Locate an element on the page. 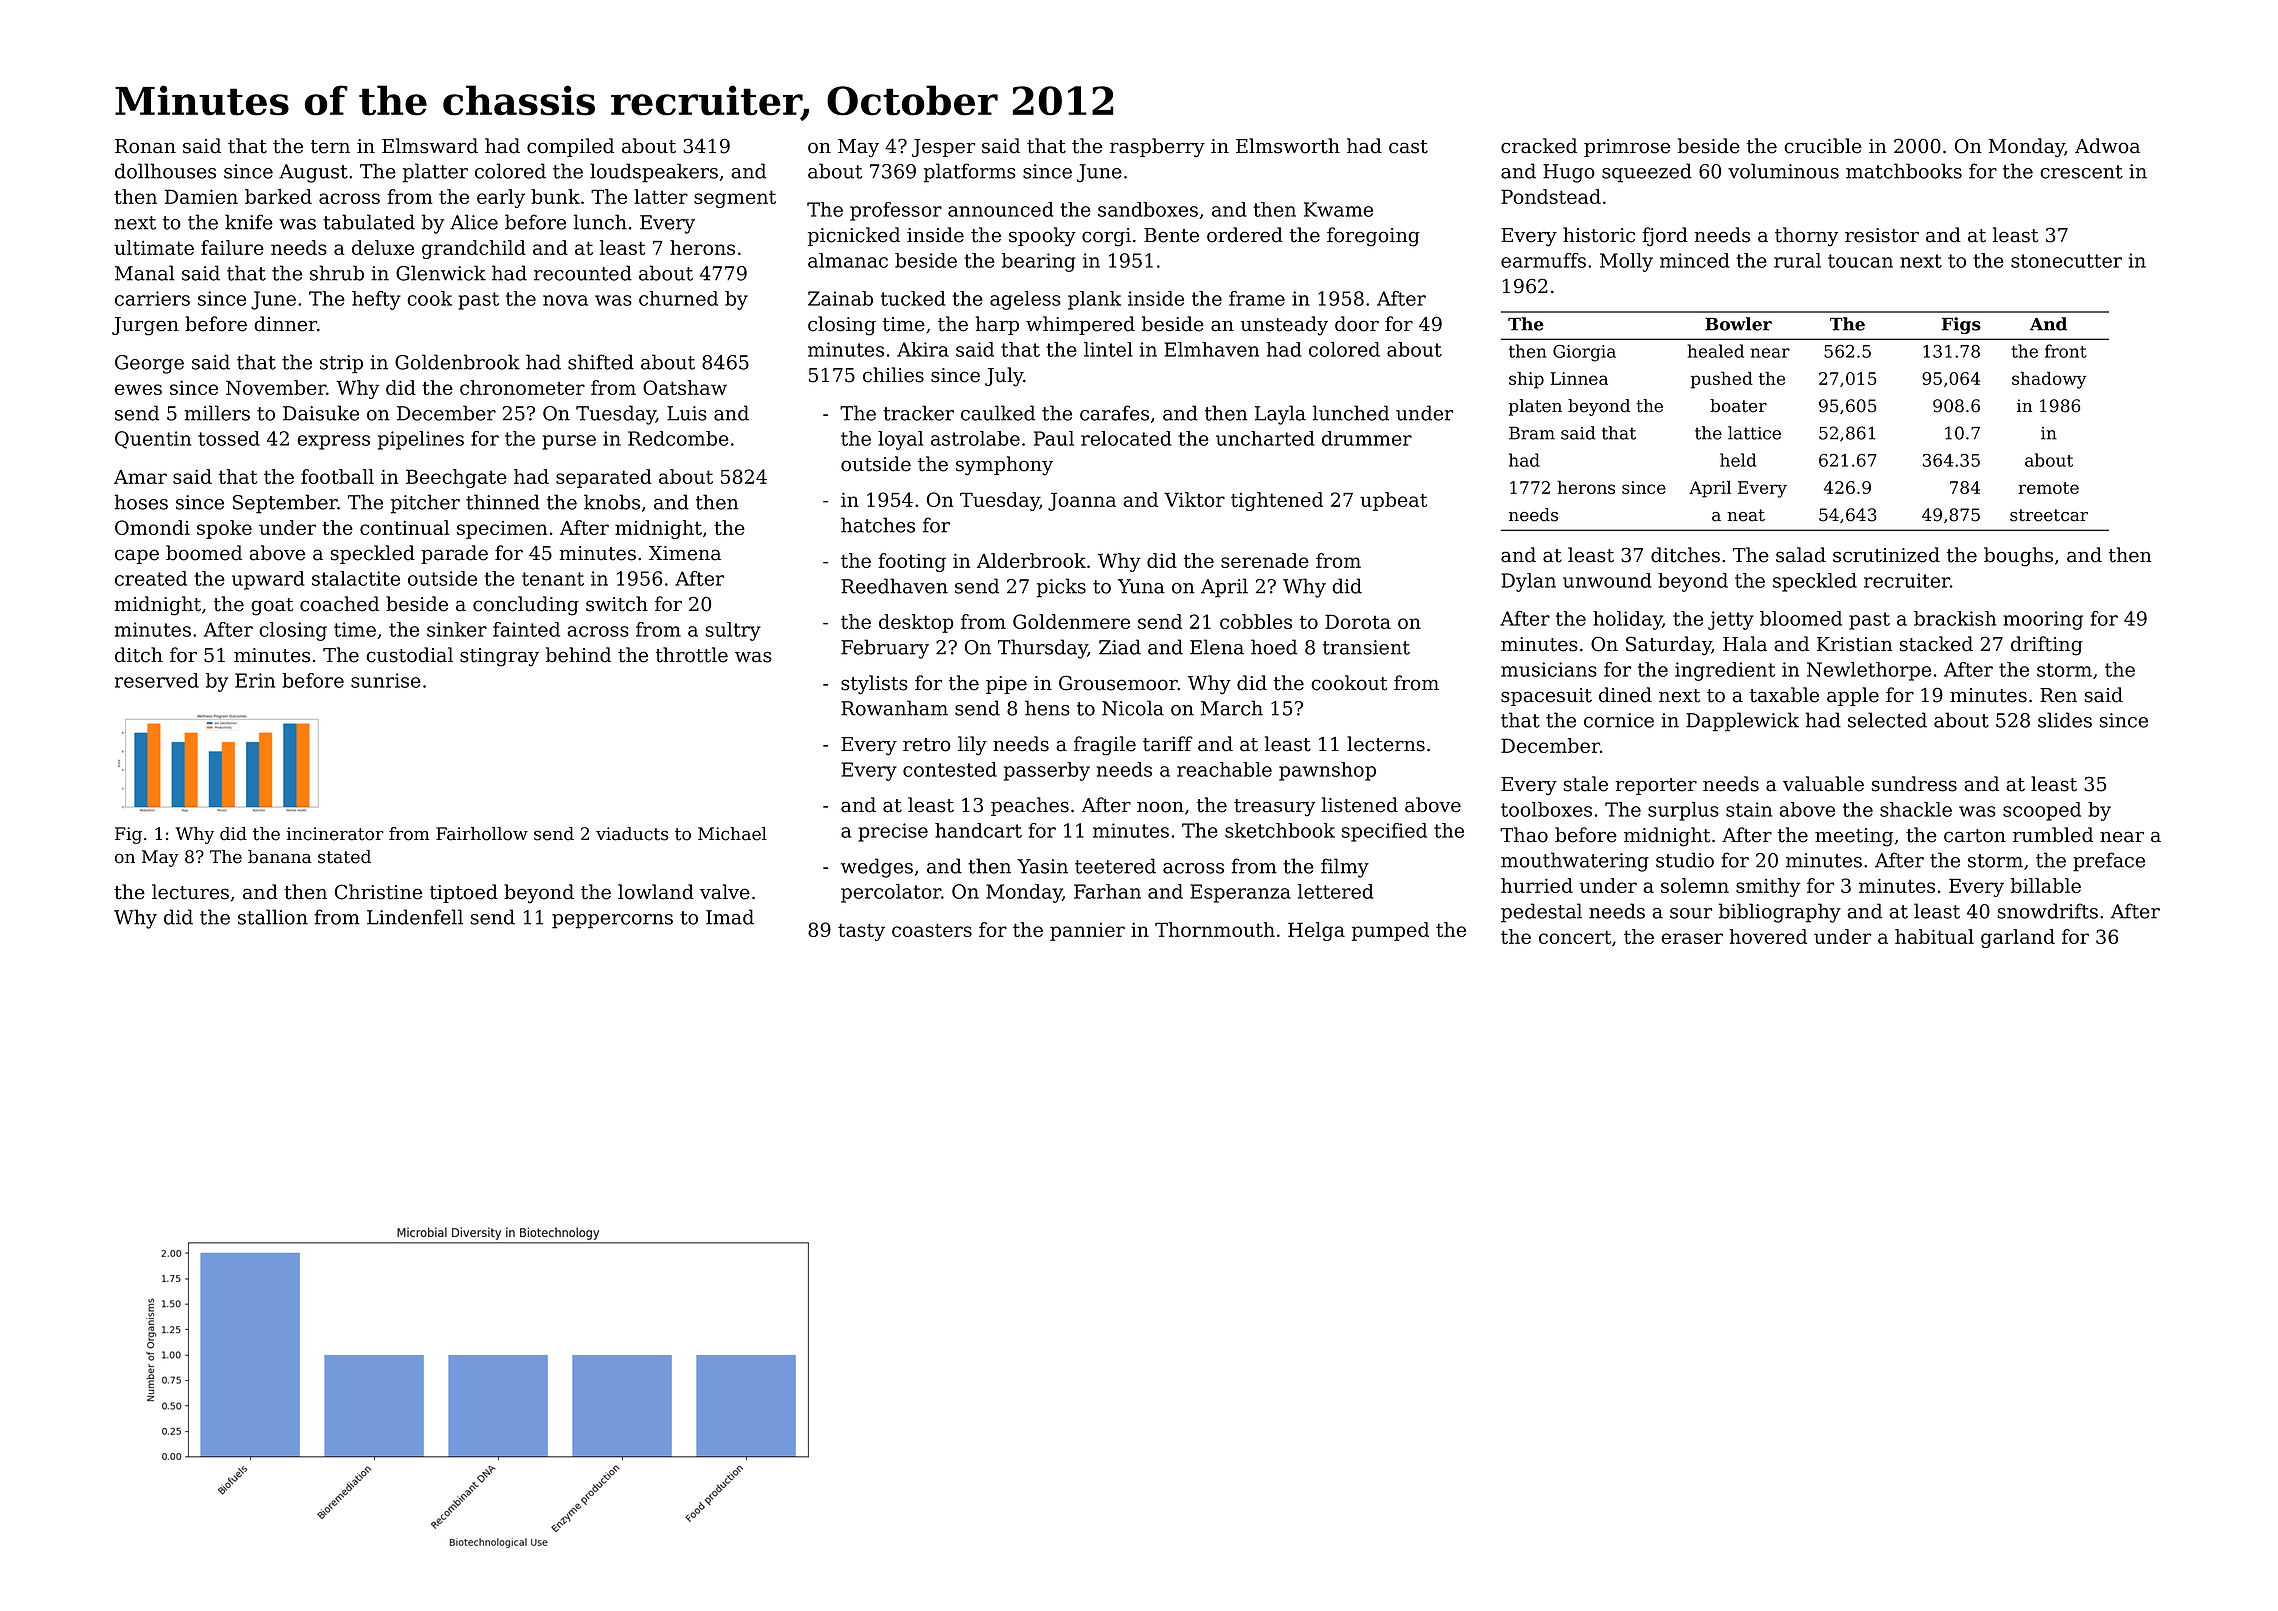 This document has width=2278, height=1611. cracked is located at coordinates (1539, 146).
